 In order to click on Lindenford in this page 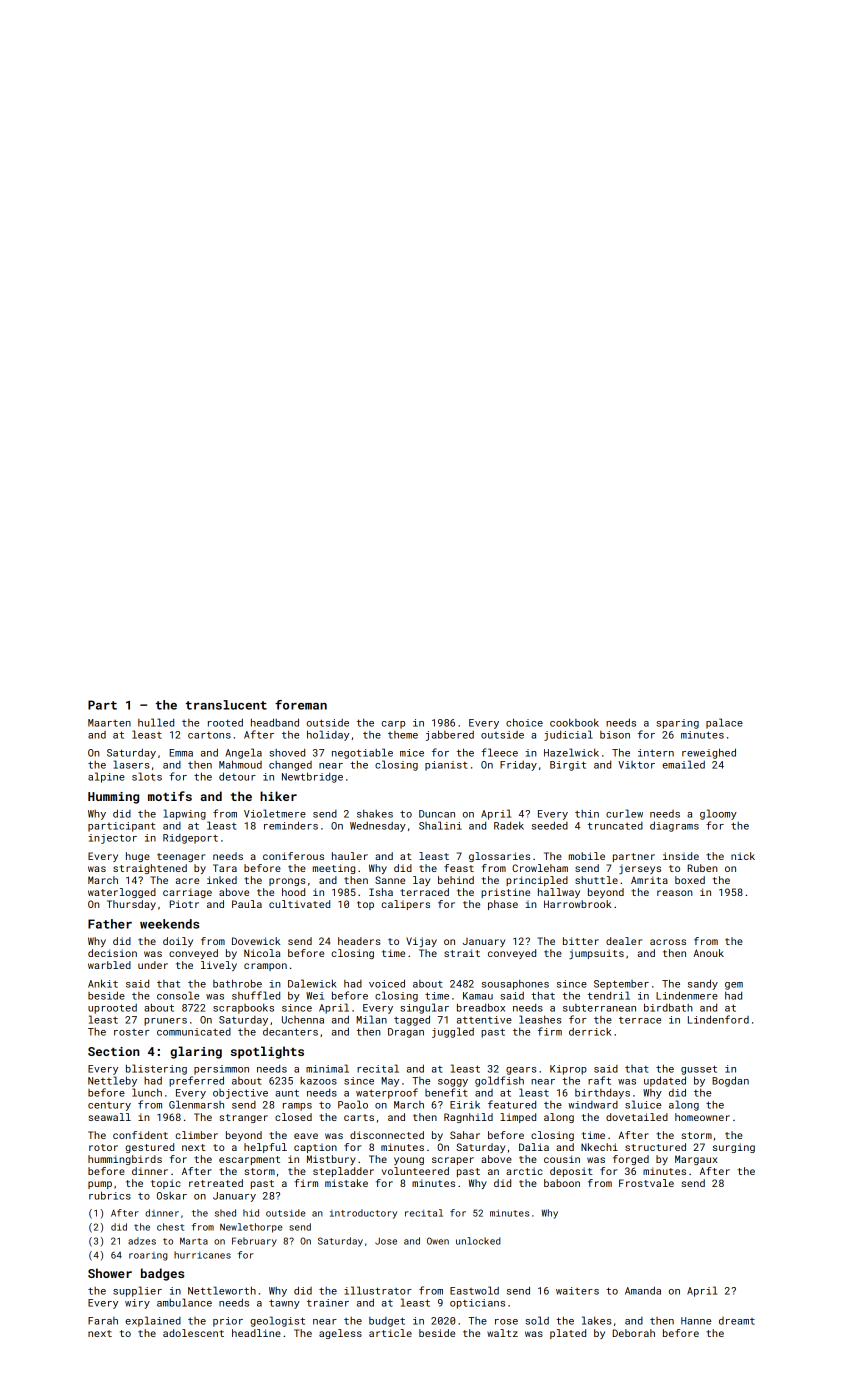, I will do `click(718, 1019)`.
